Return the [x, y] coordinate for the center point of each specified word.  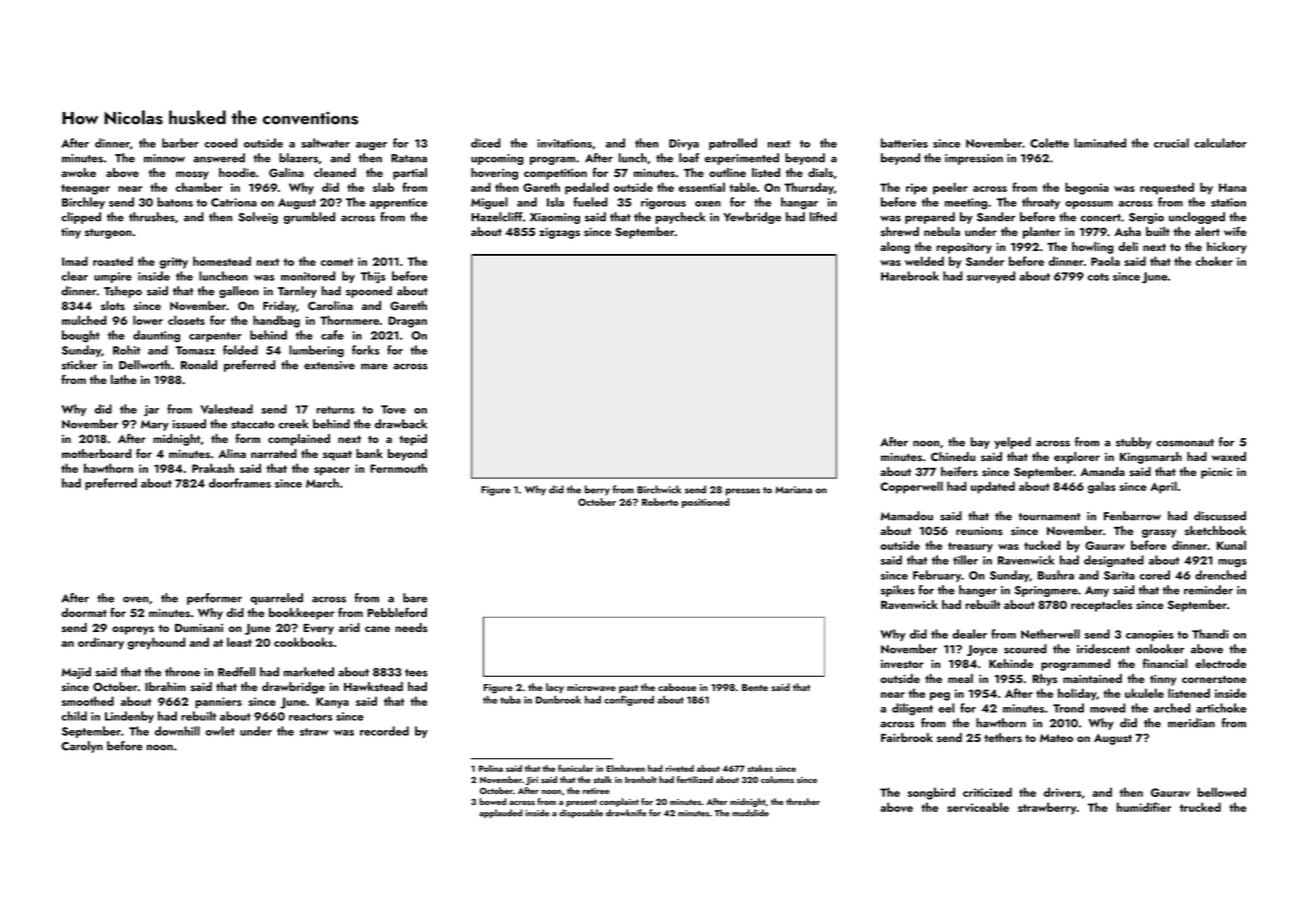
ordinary [101, 643]
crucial [1171, 143]
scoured [1025, 649]
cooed [221, 143]
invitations [565, 143]
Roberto [660, 502]
